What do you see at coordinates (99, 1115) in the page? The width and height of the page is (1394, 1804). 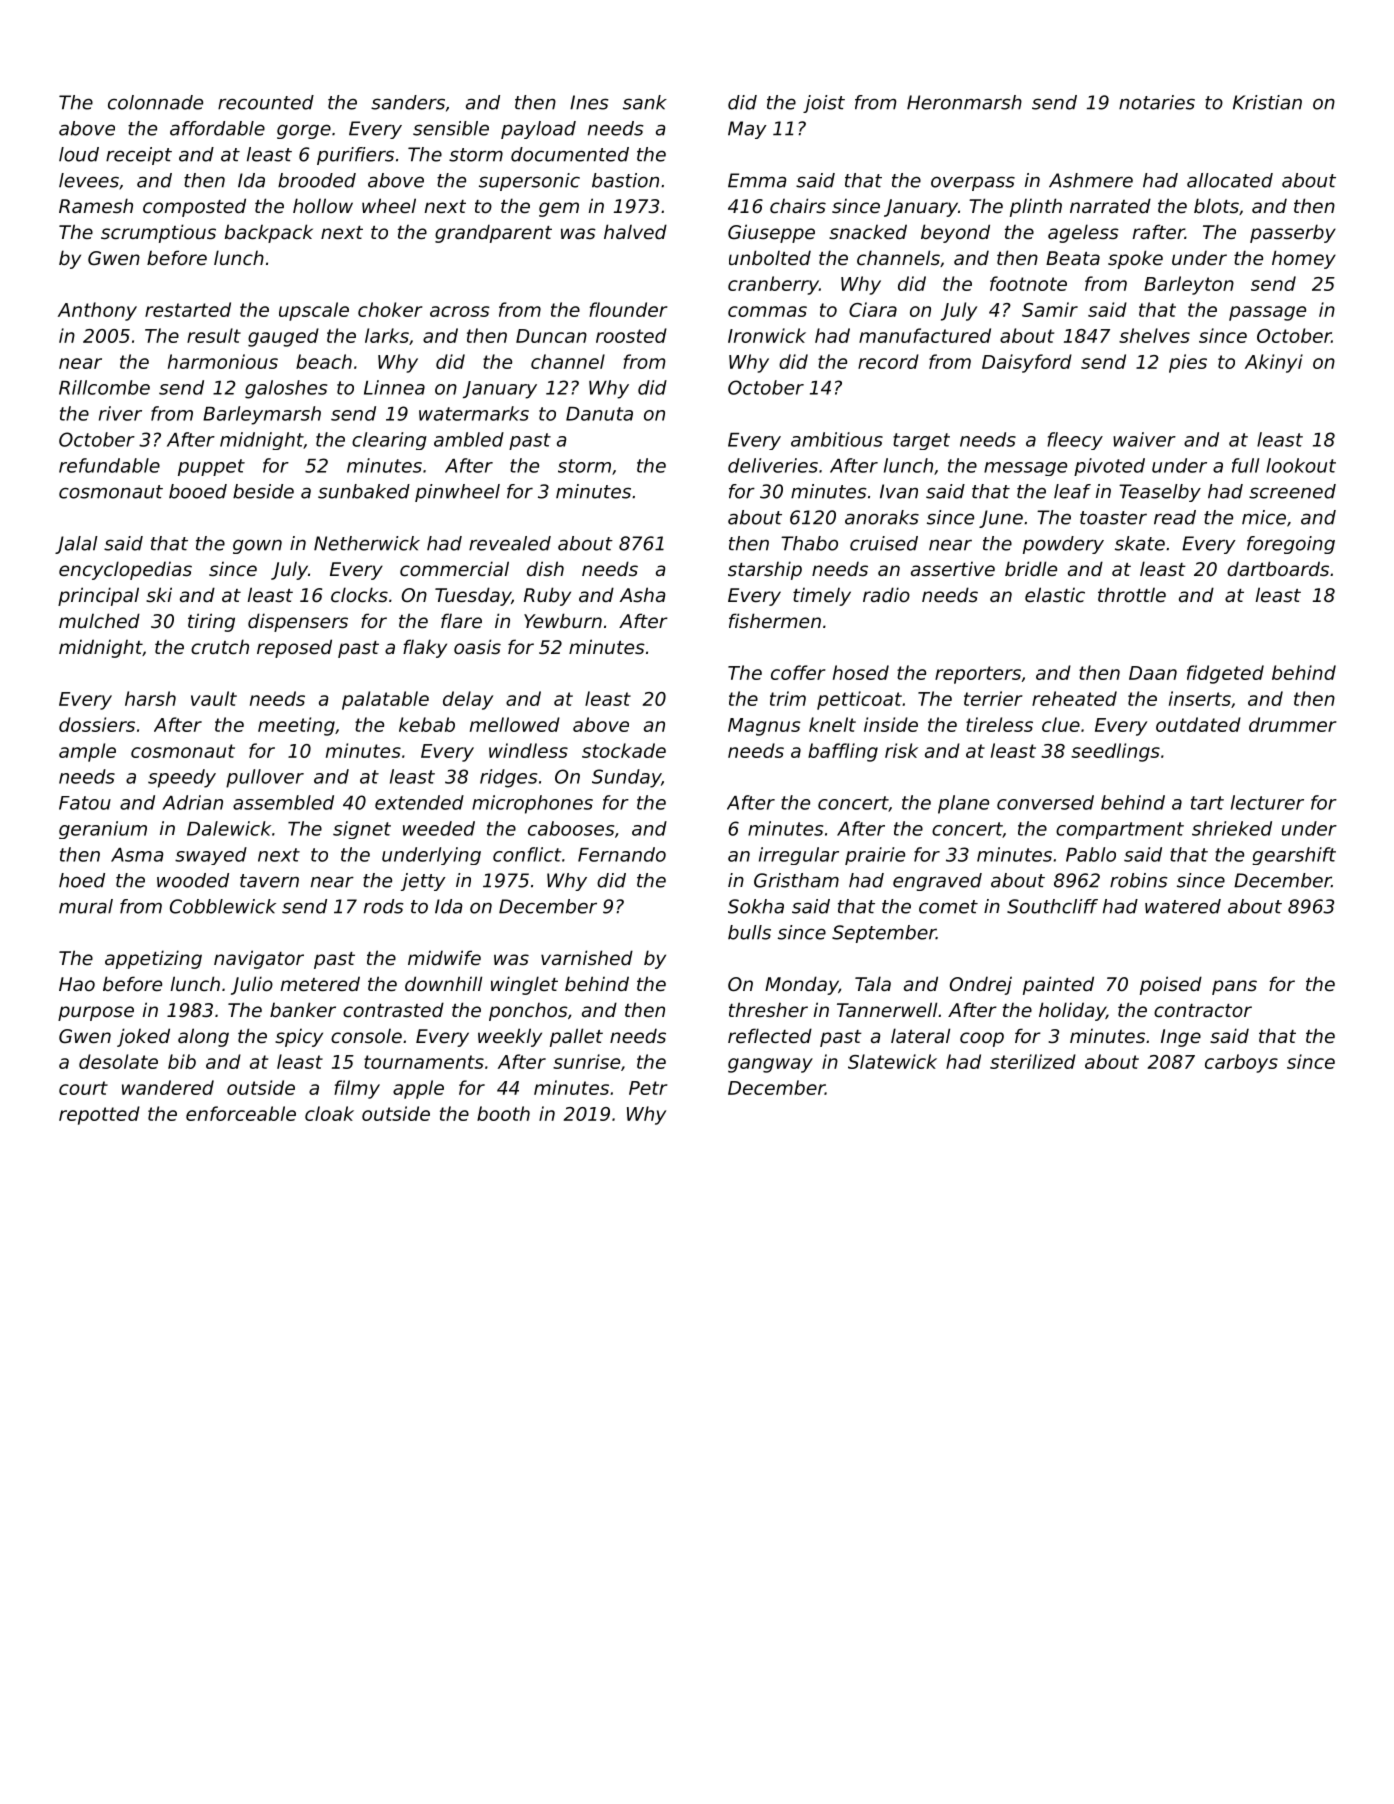 I see `repotted` at bounding box center [99, 1115].
